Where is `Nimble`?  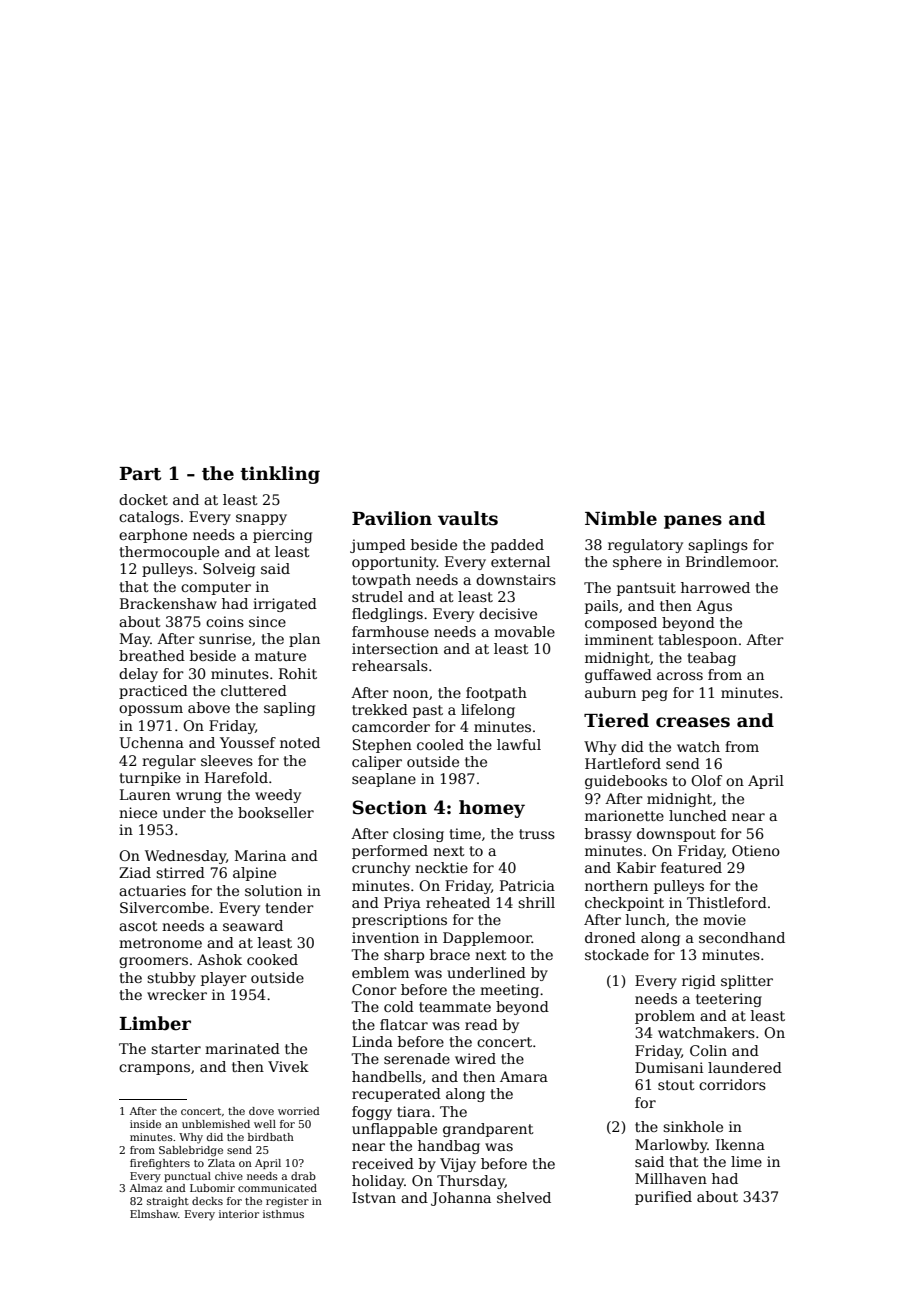
Nimble is located at coordinates (621, 518).
